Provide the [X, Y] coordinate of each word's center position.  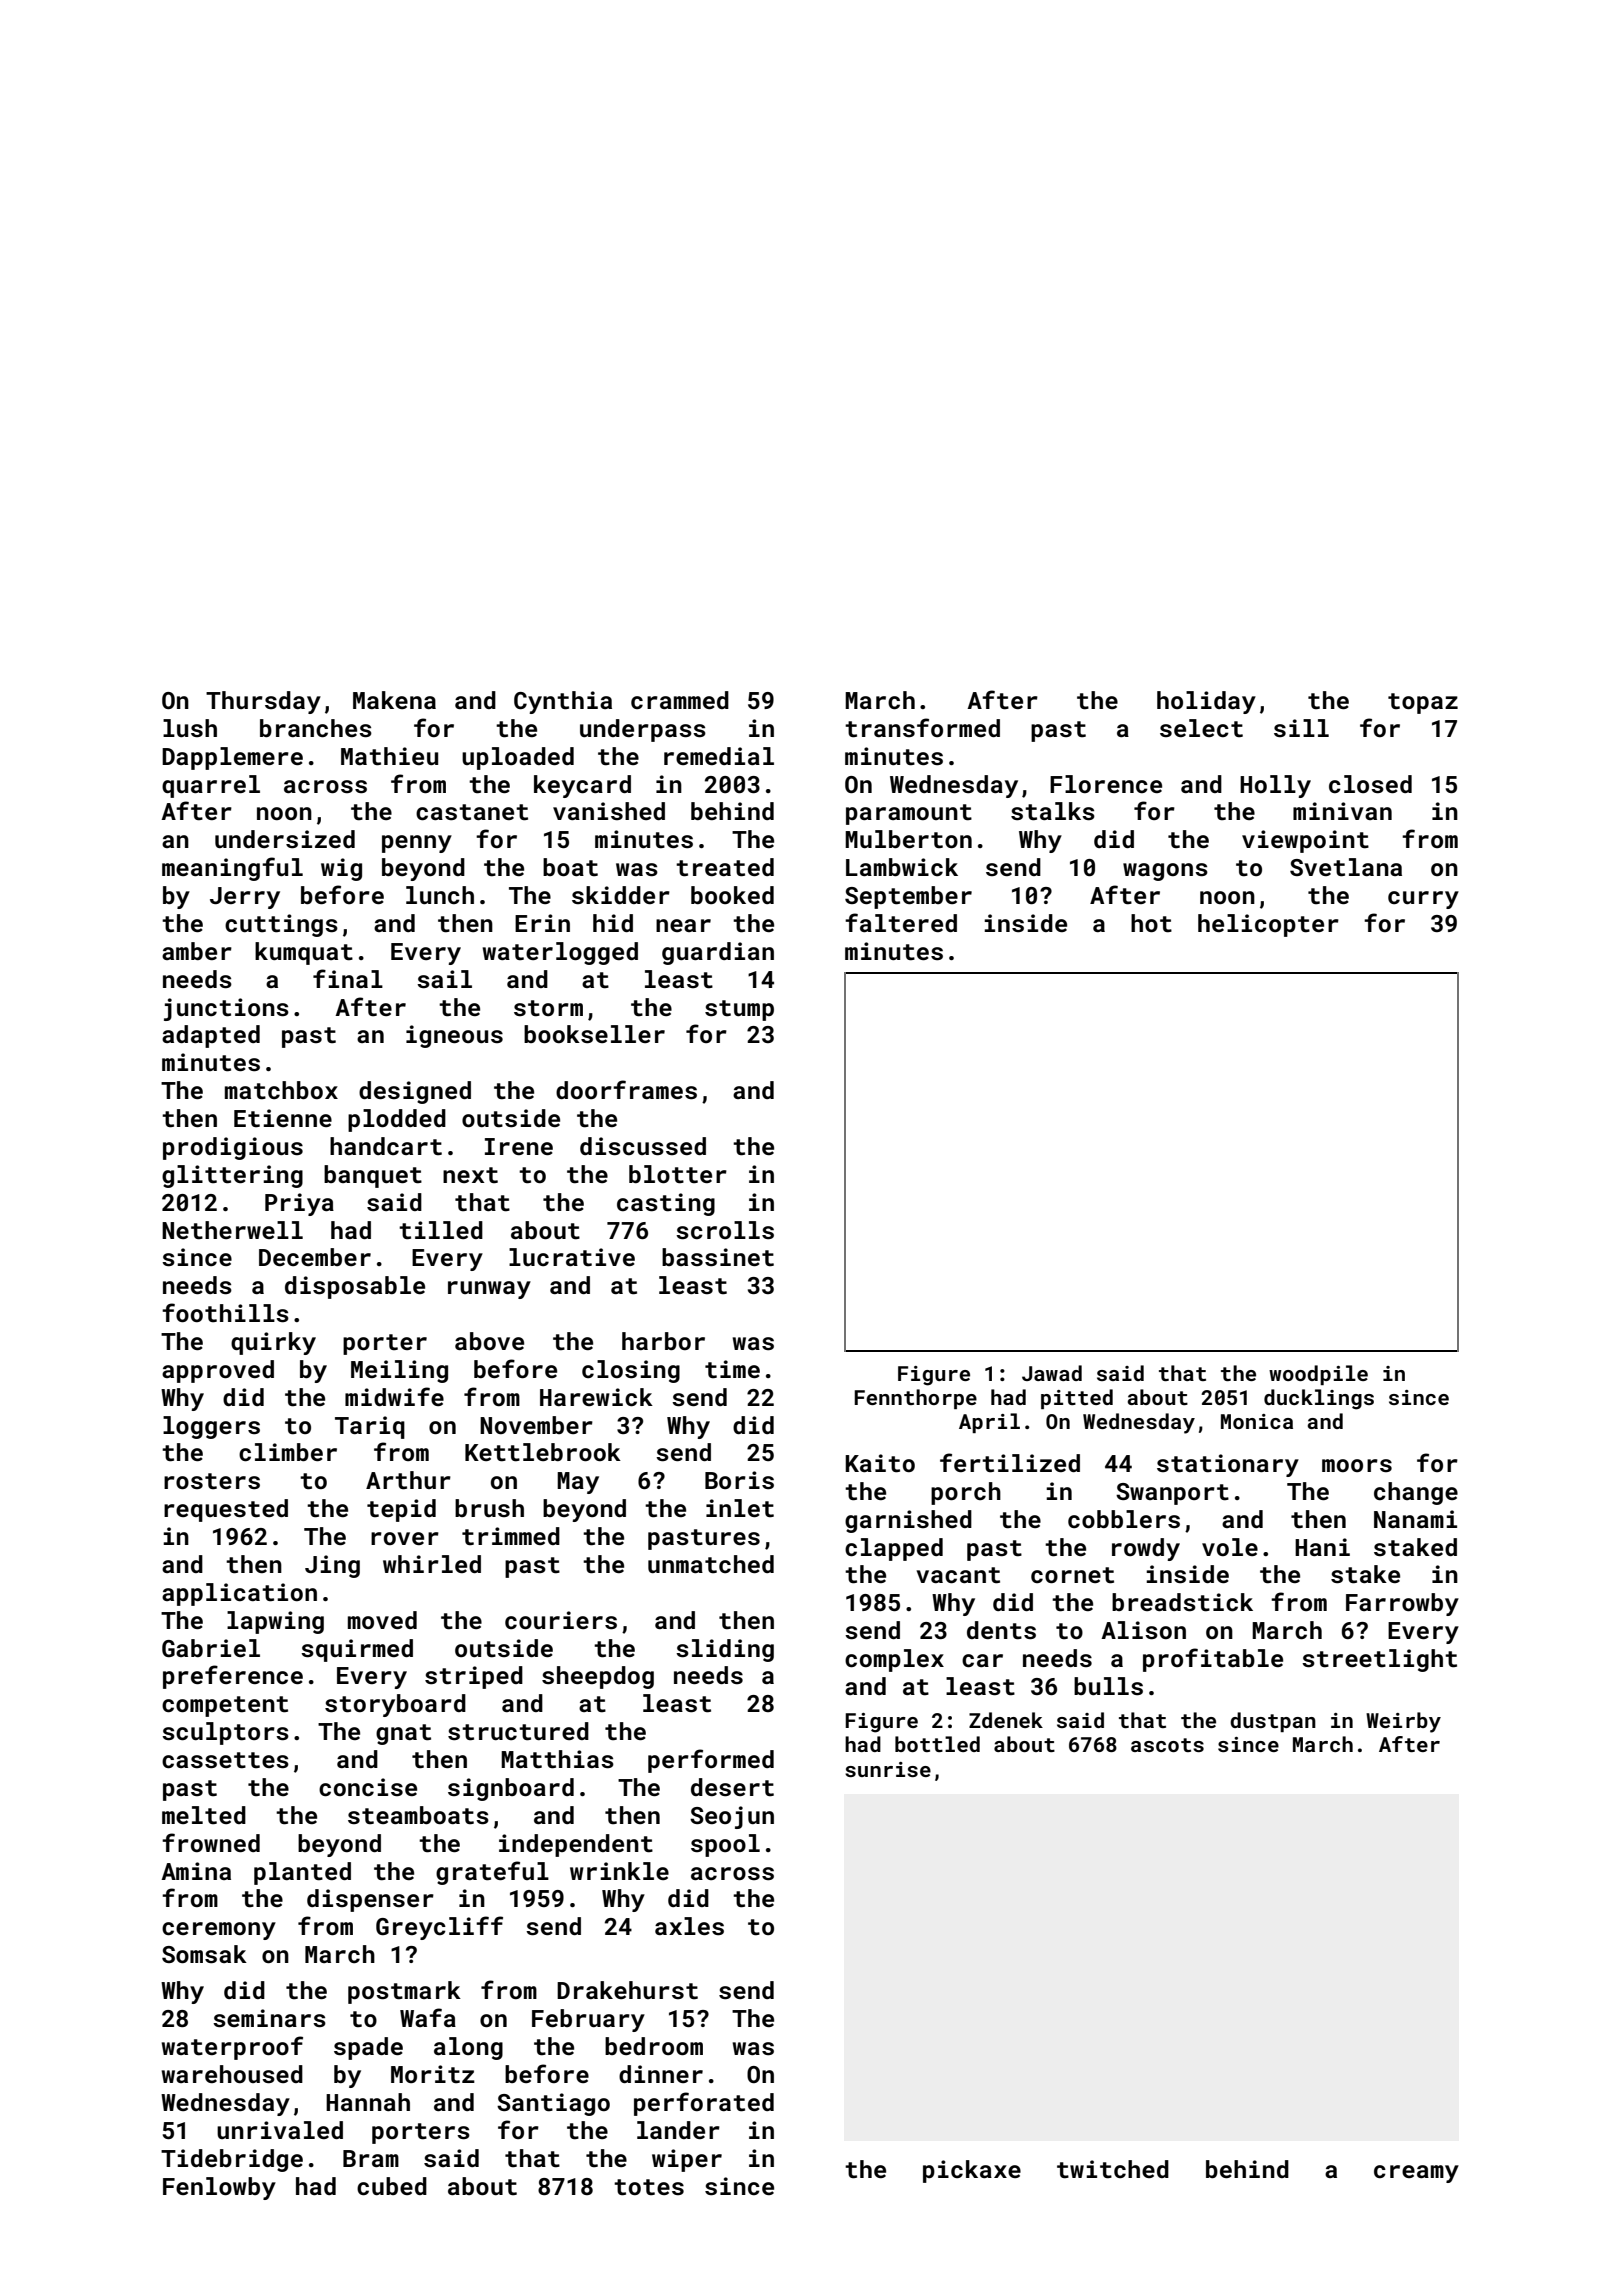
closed [1370, 784]
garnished [908, 1521]
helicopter [1268, 925]
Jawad [1052, 1373]
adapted [211, 1036]
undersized [285, 839]
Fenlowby [219, 2188]
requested [226, 1510]
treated [725, 867]
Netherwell [232, 1230]
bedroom [654, 2046]
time [732, 1369]
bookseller [594, 1034]
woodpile [1318, 1375]
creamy [1416, 2174]
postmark [404, 1992]
